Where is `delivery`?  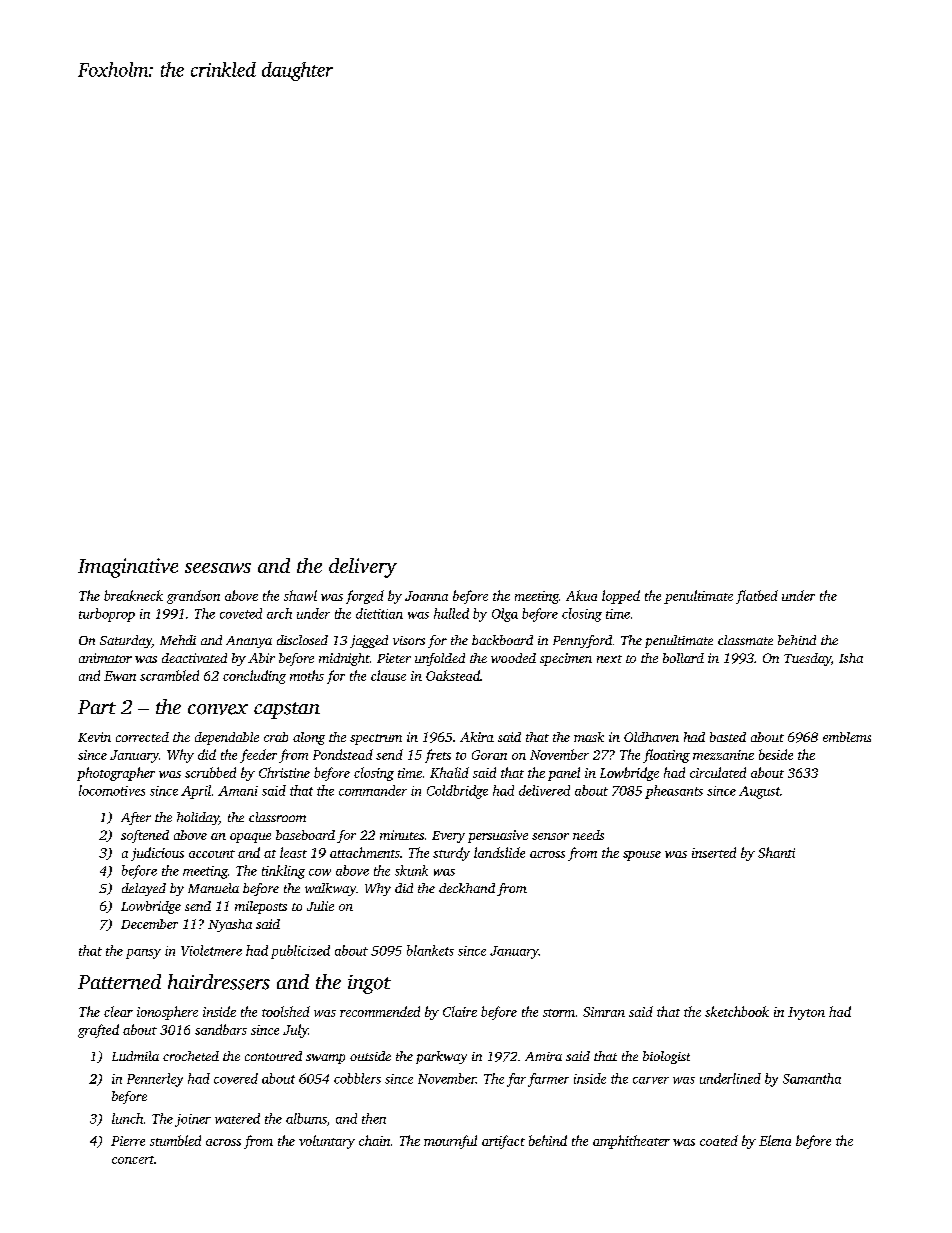 delivery is located at coordinates (363, 568).
